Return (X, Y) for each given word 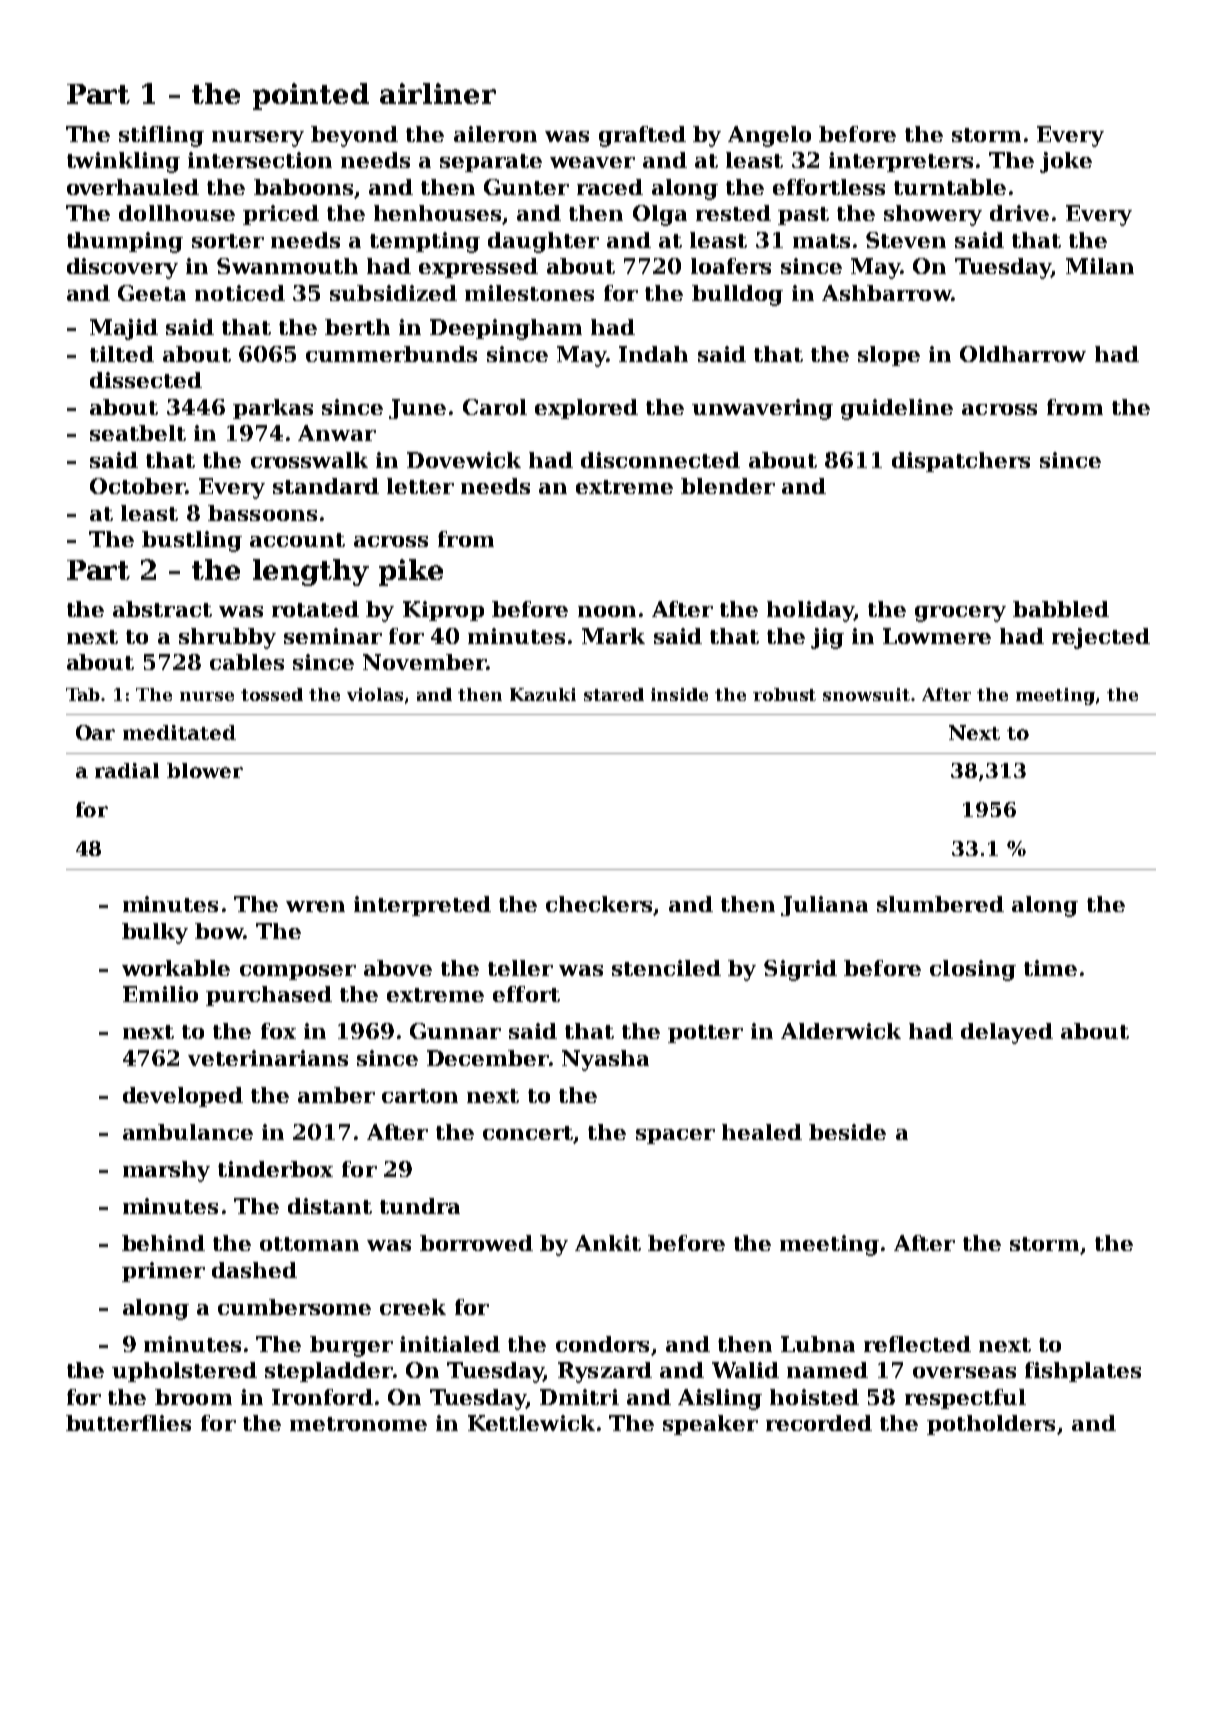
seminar (333, 636)
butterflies (128, 1423)
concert (528, 1133)
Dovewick (464, 460)
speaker (710, 1425)
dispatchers (961, 462)
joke (1066, 162)
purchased (269, 996)
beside (847, 1132)
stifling (161, 136)
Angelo (769, 136)
